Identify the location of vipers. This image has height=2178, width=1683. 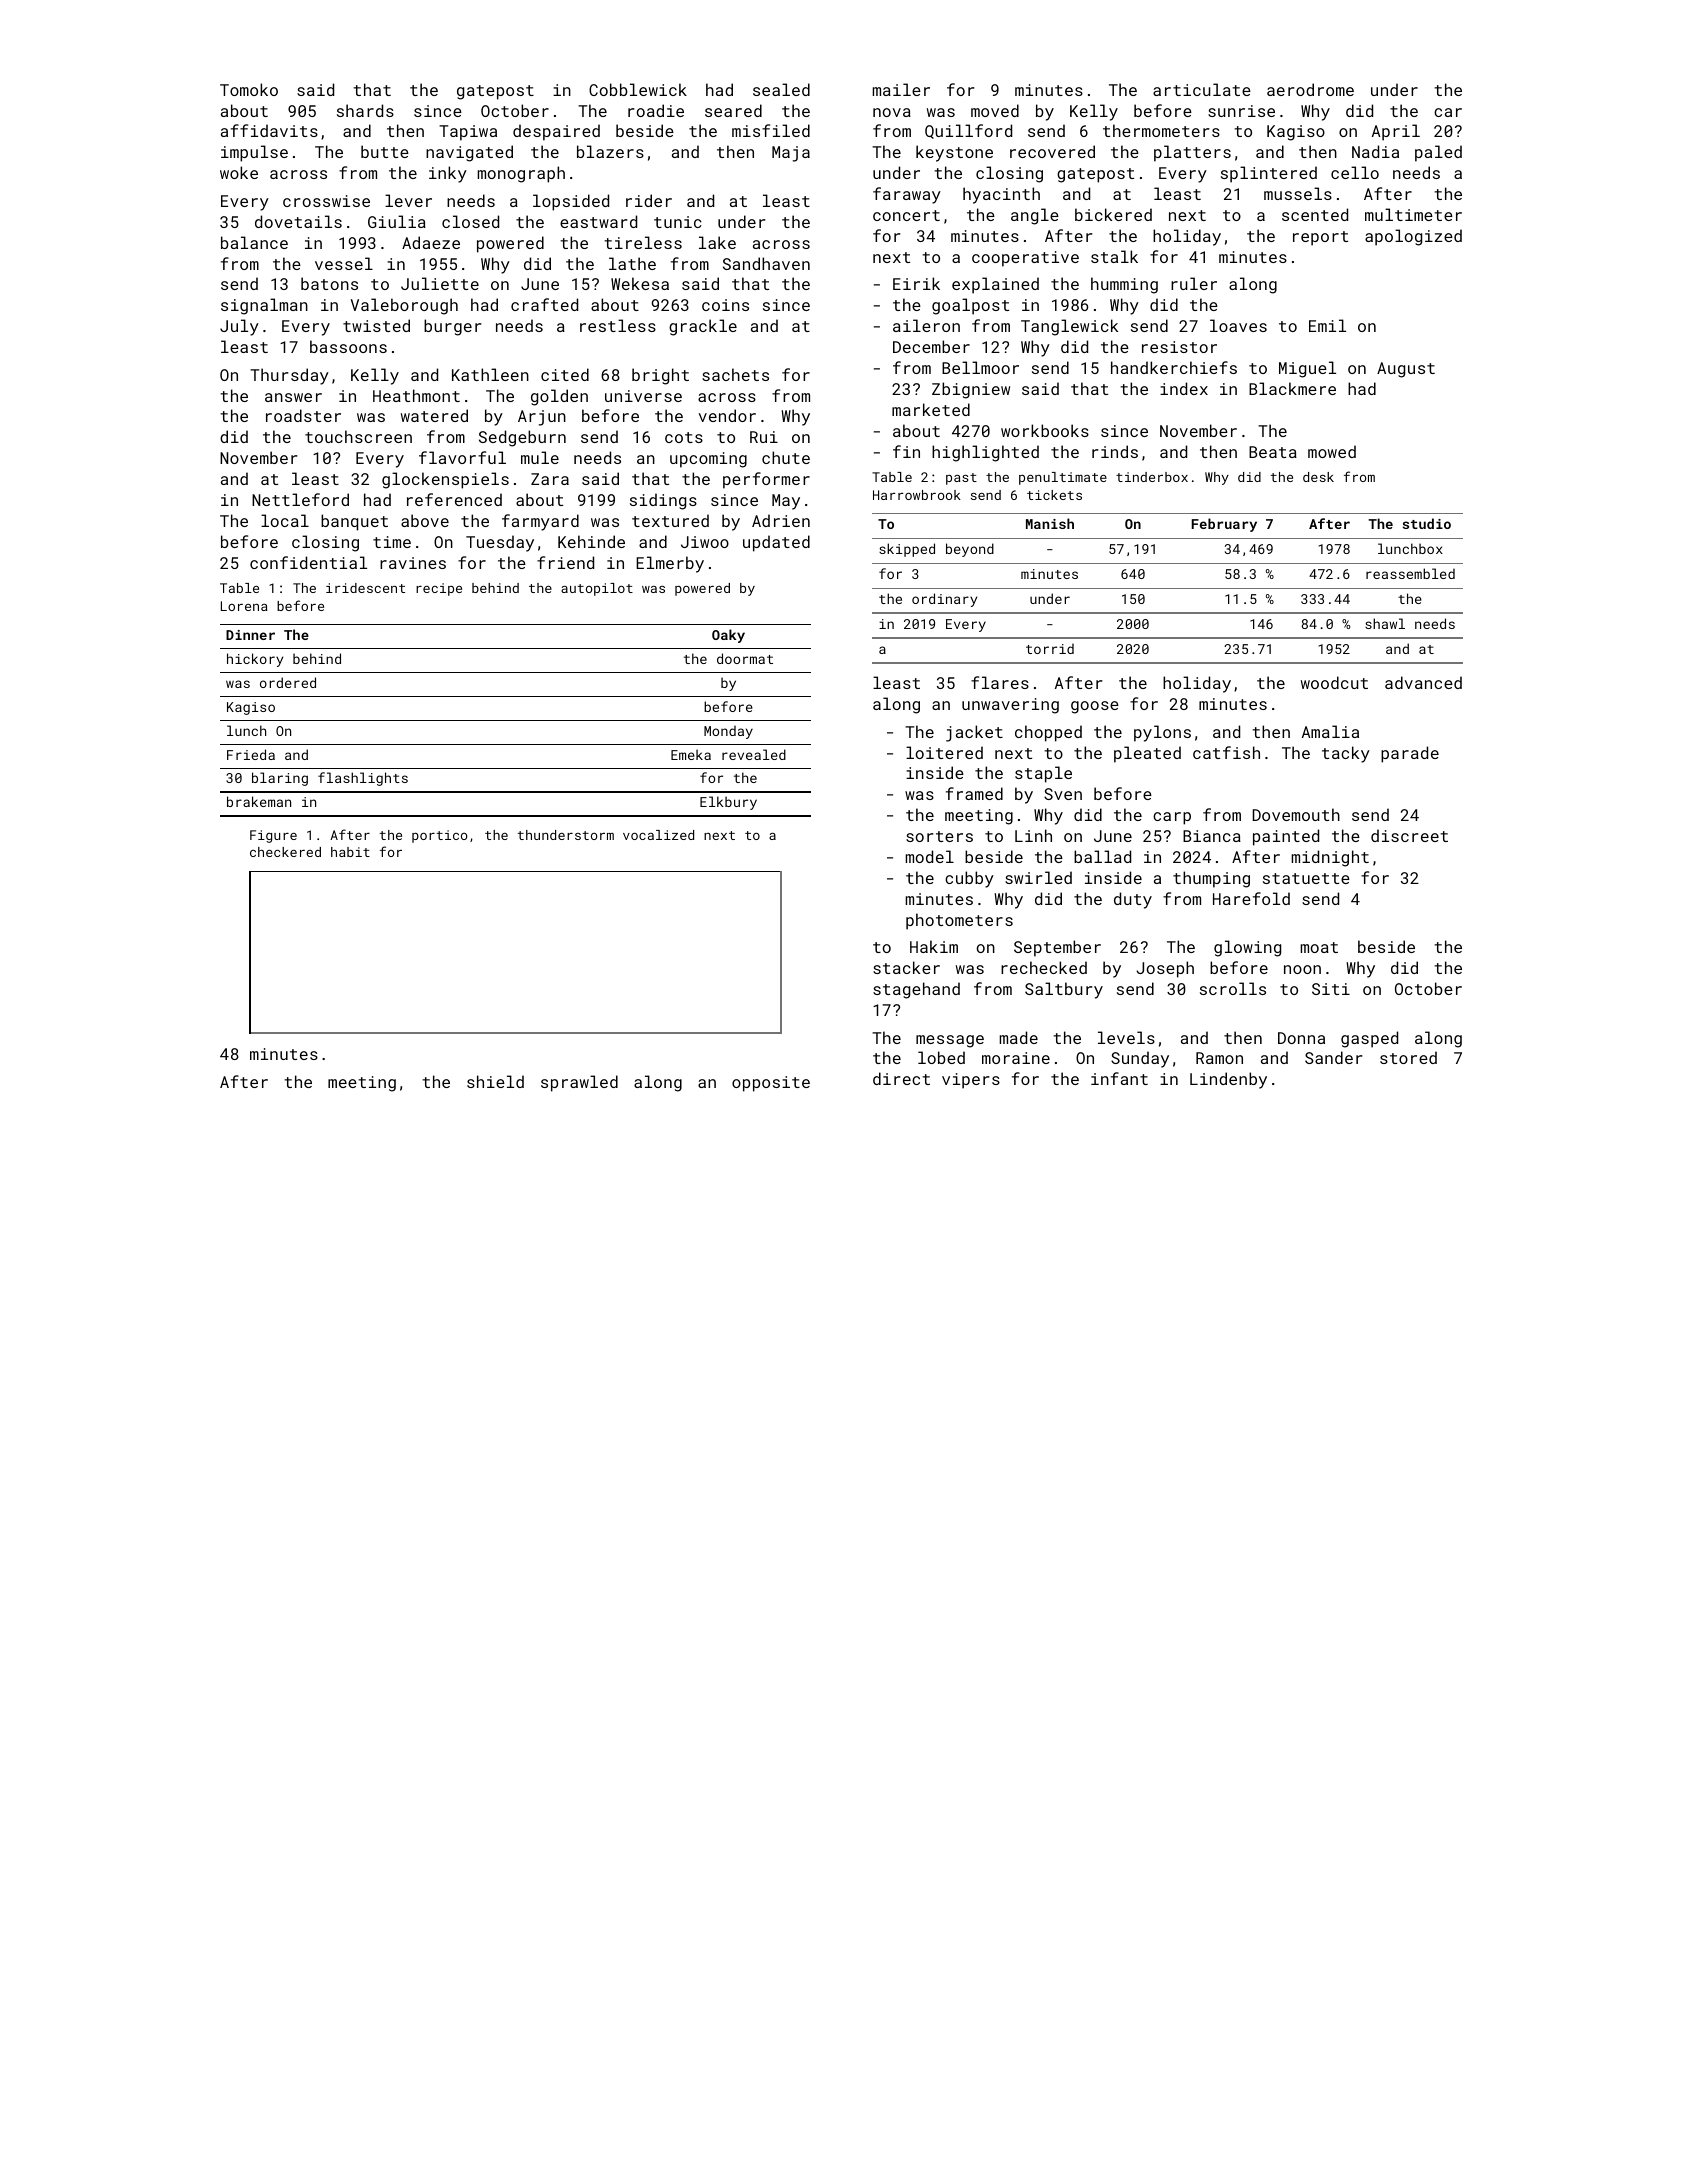
(971, 1081).
